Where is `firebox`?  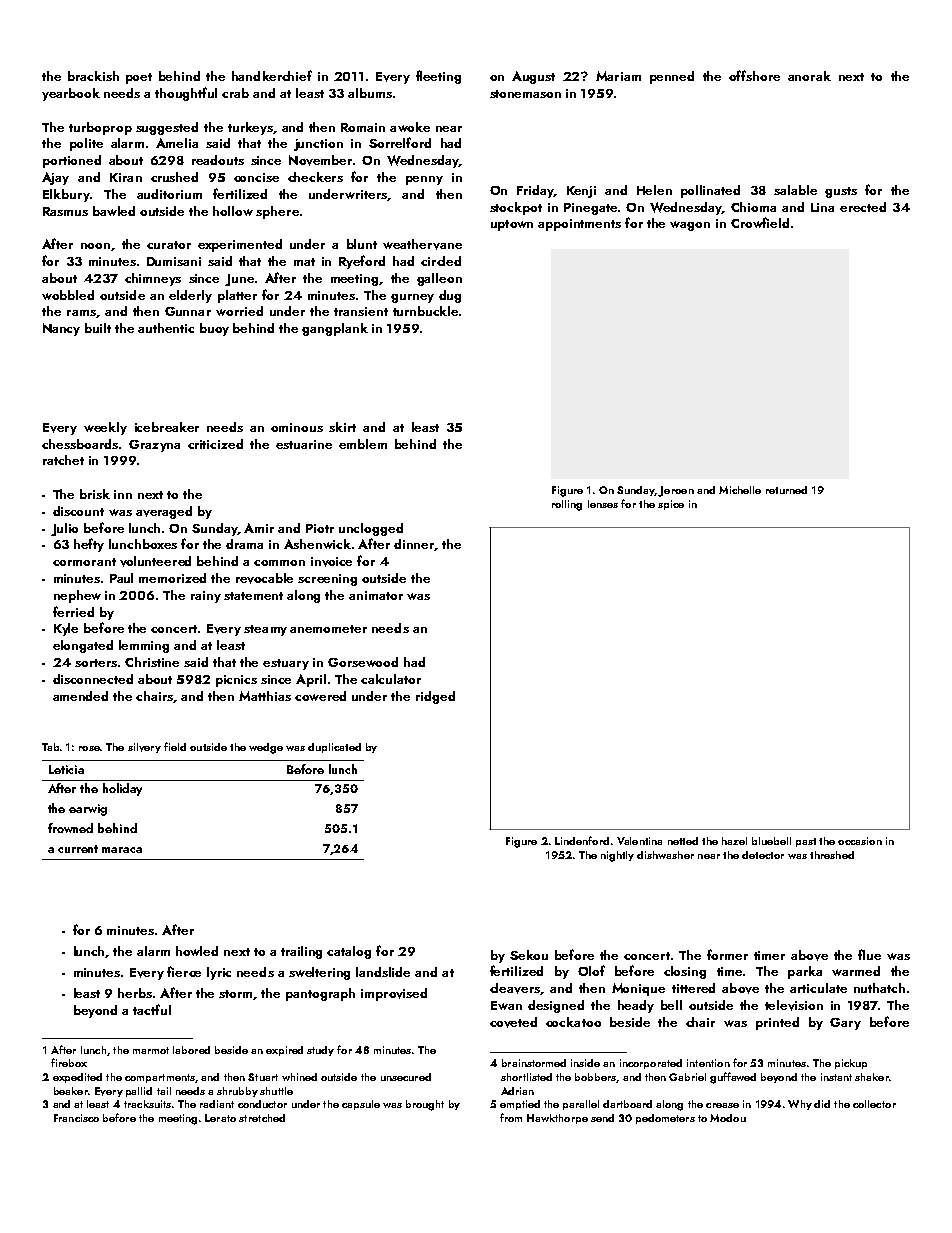 firebox is located at coordinates (69, 1062).
